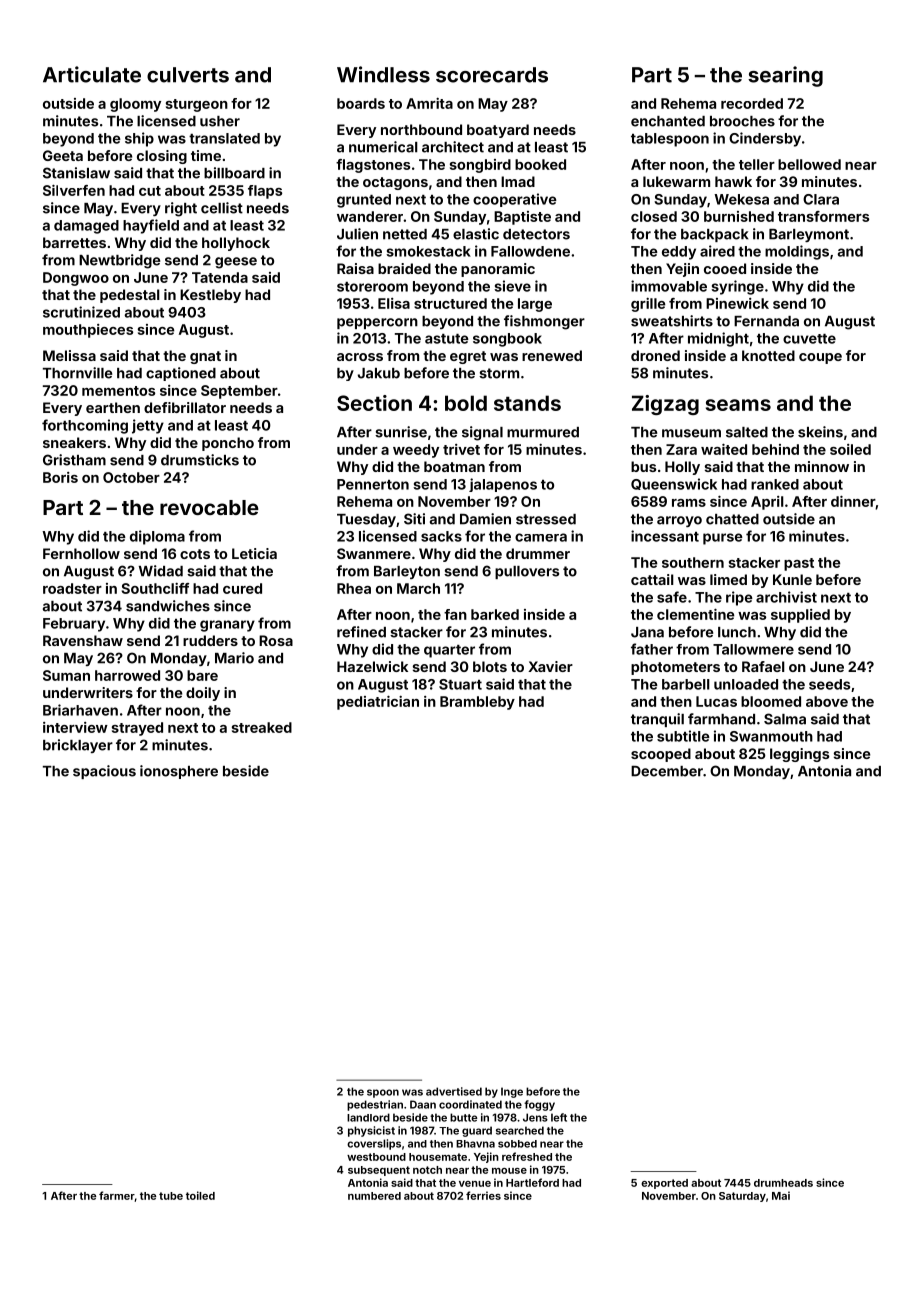 Image resolution: width=924 pixels, height=1308 pixels. I want to click on farmer, so click(116, 1195).
